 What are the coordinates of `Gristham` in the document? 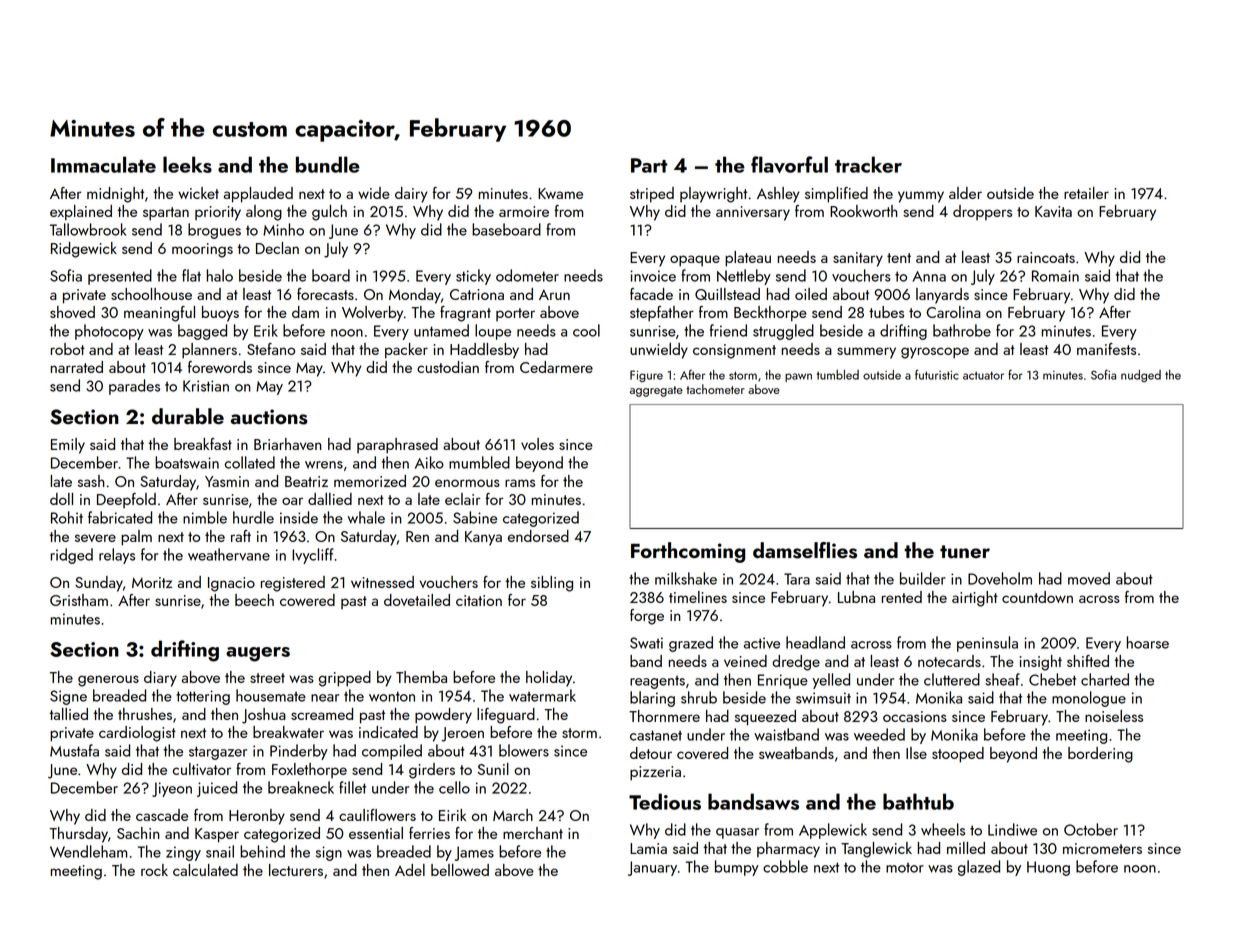 It's located at (79, 600).
